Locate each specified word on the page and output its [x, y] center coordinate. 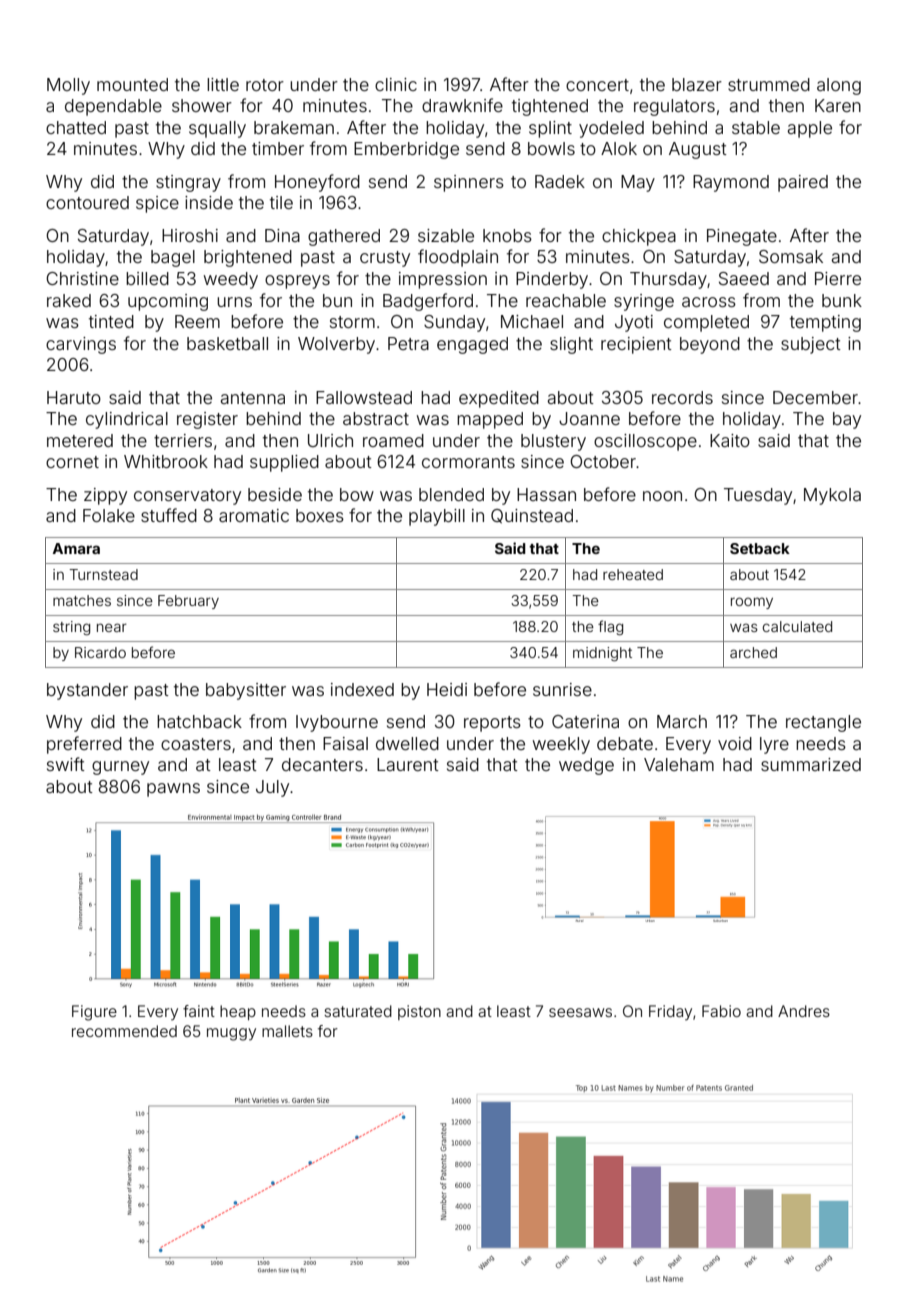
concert [597, 85]
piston [419, 1012]
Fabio [721, 1011]
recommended [124, 1031]
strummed [769, 84]
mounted [132, 84]
